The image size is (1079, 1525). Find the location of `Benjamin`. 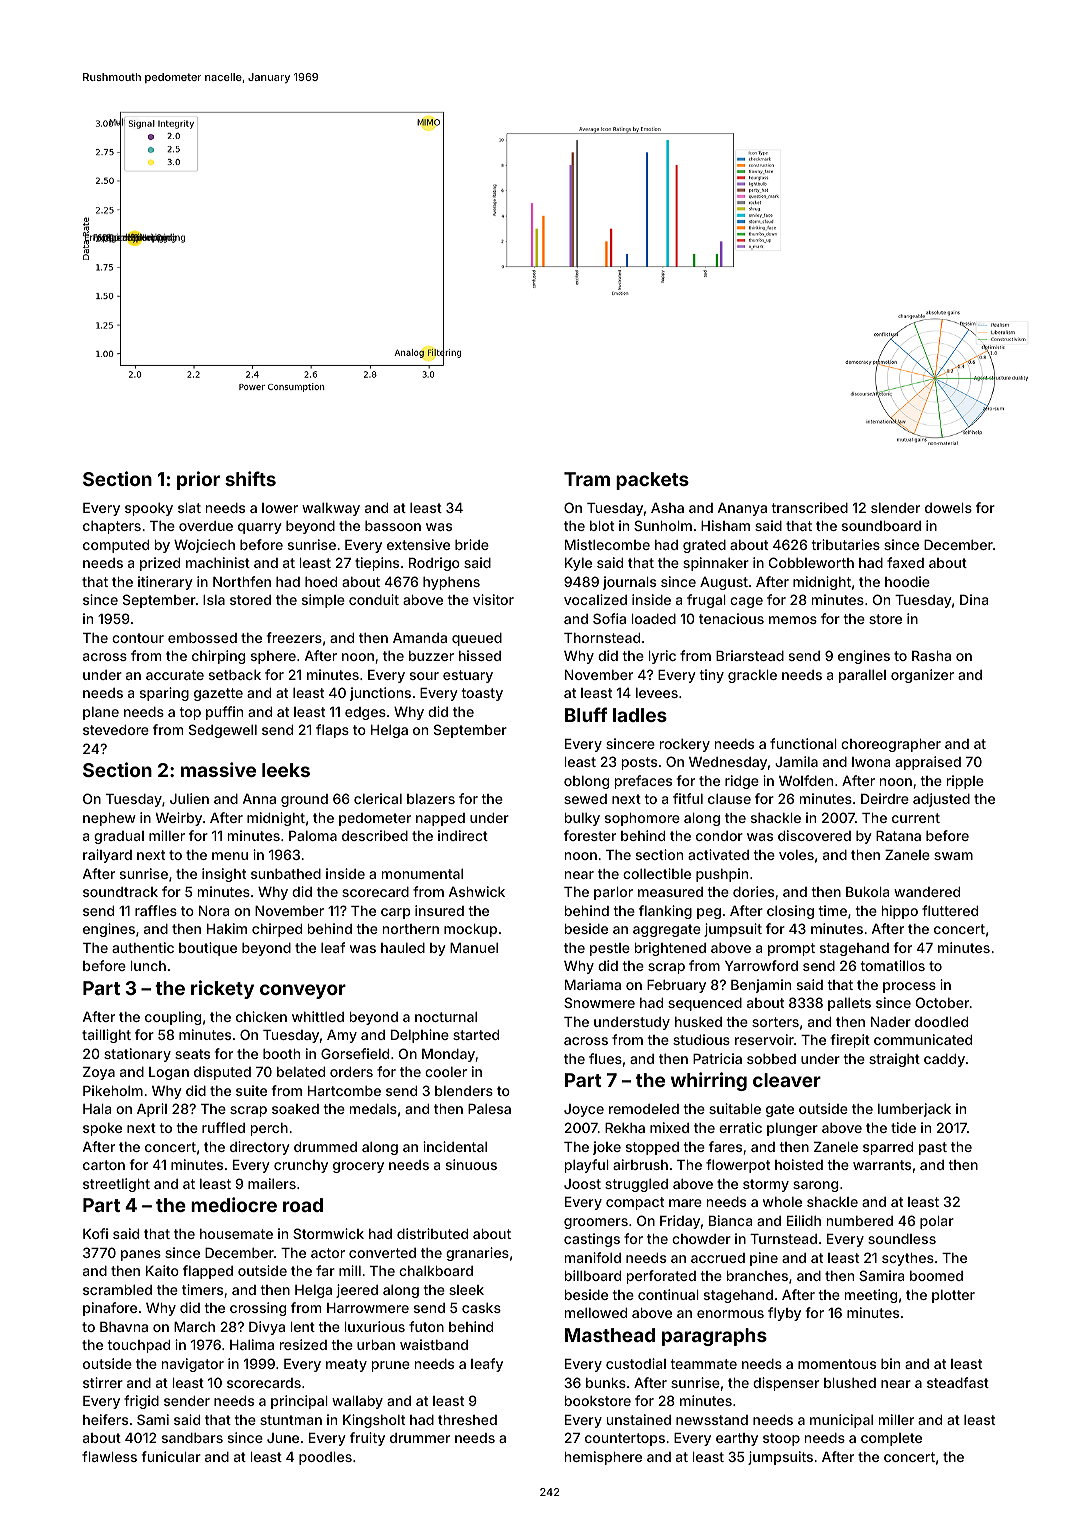

Benjamin is located at coordinates (761, 986).
